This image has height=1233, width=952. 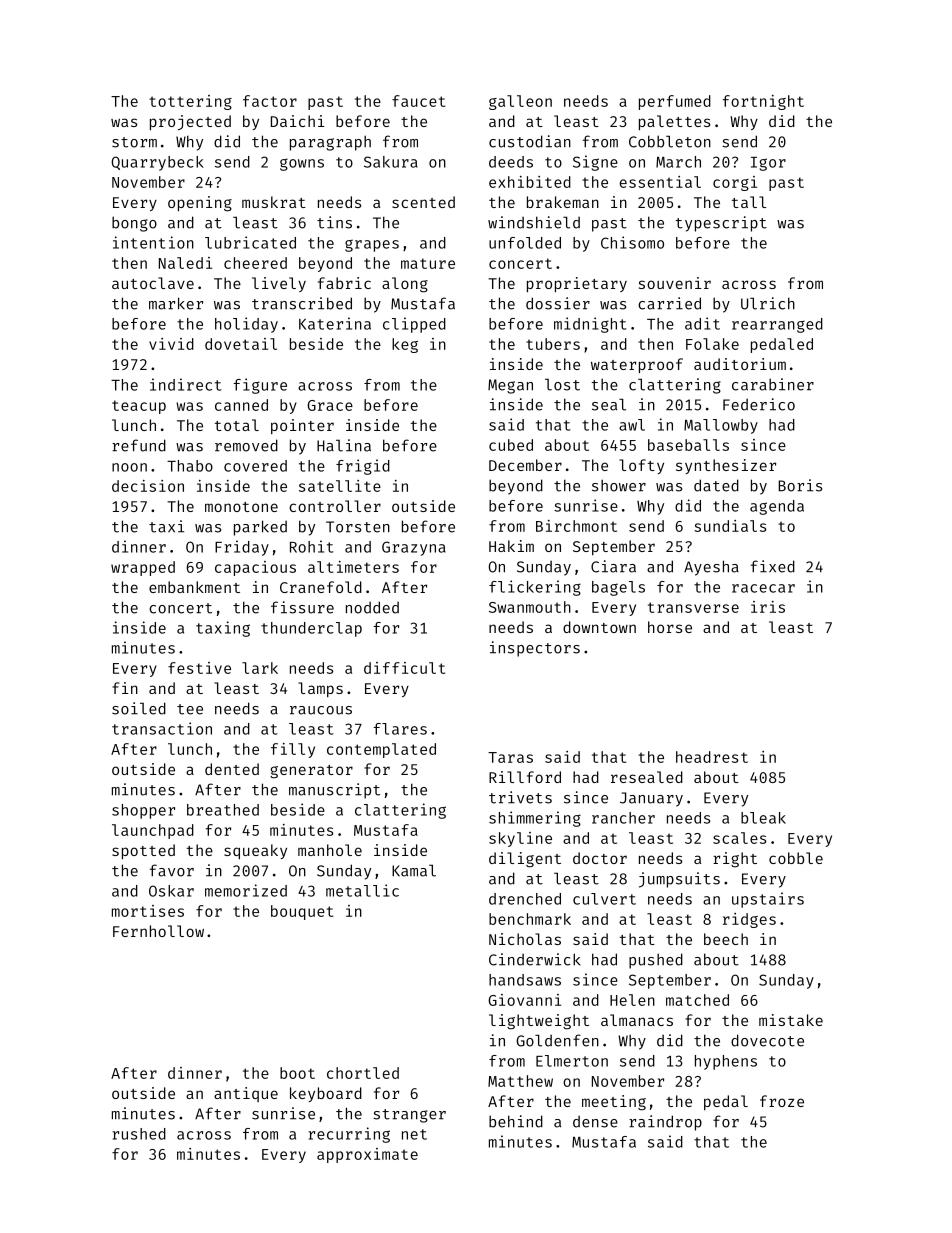 I want to click on filly, so click(x=293, y=750).
